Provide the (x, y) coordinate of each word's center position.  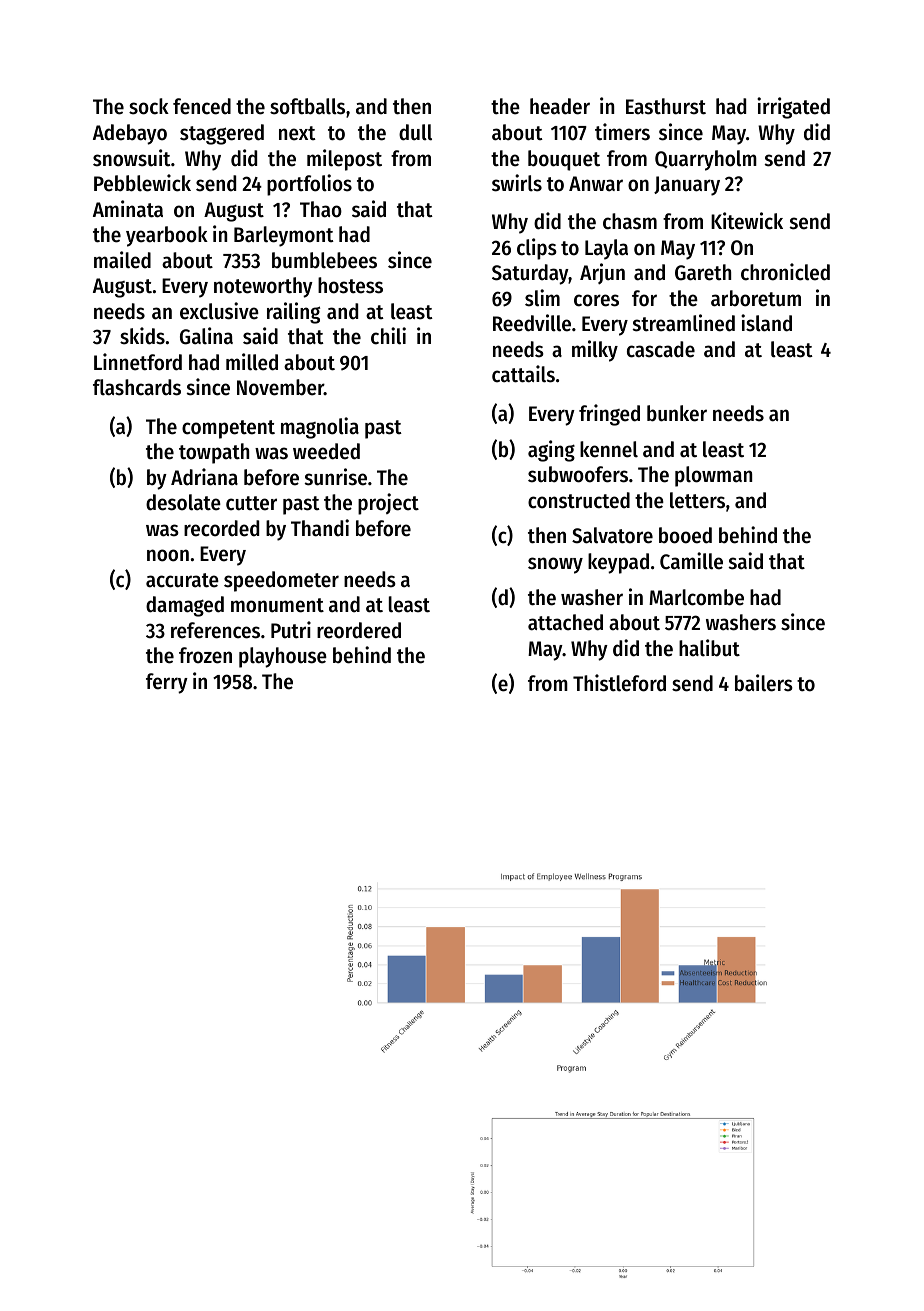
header (560, 106)
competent (228, 429)
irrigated (793, 108)
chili (388, 336)
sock (149, 106)
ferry (167, 683)
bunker (677, 413)
